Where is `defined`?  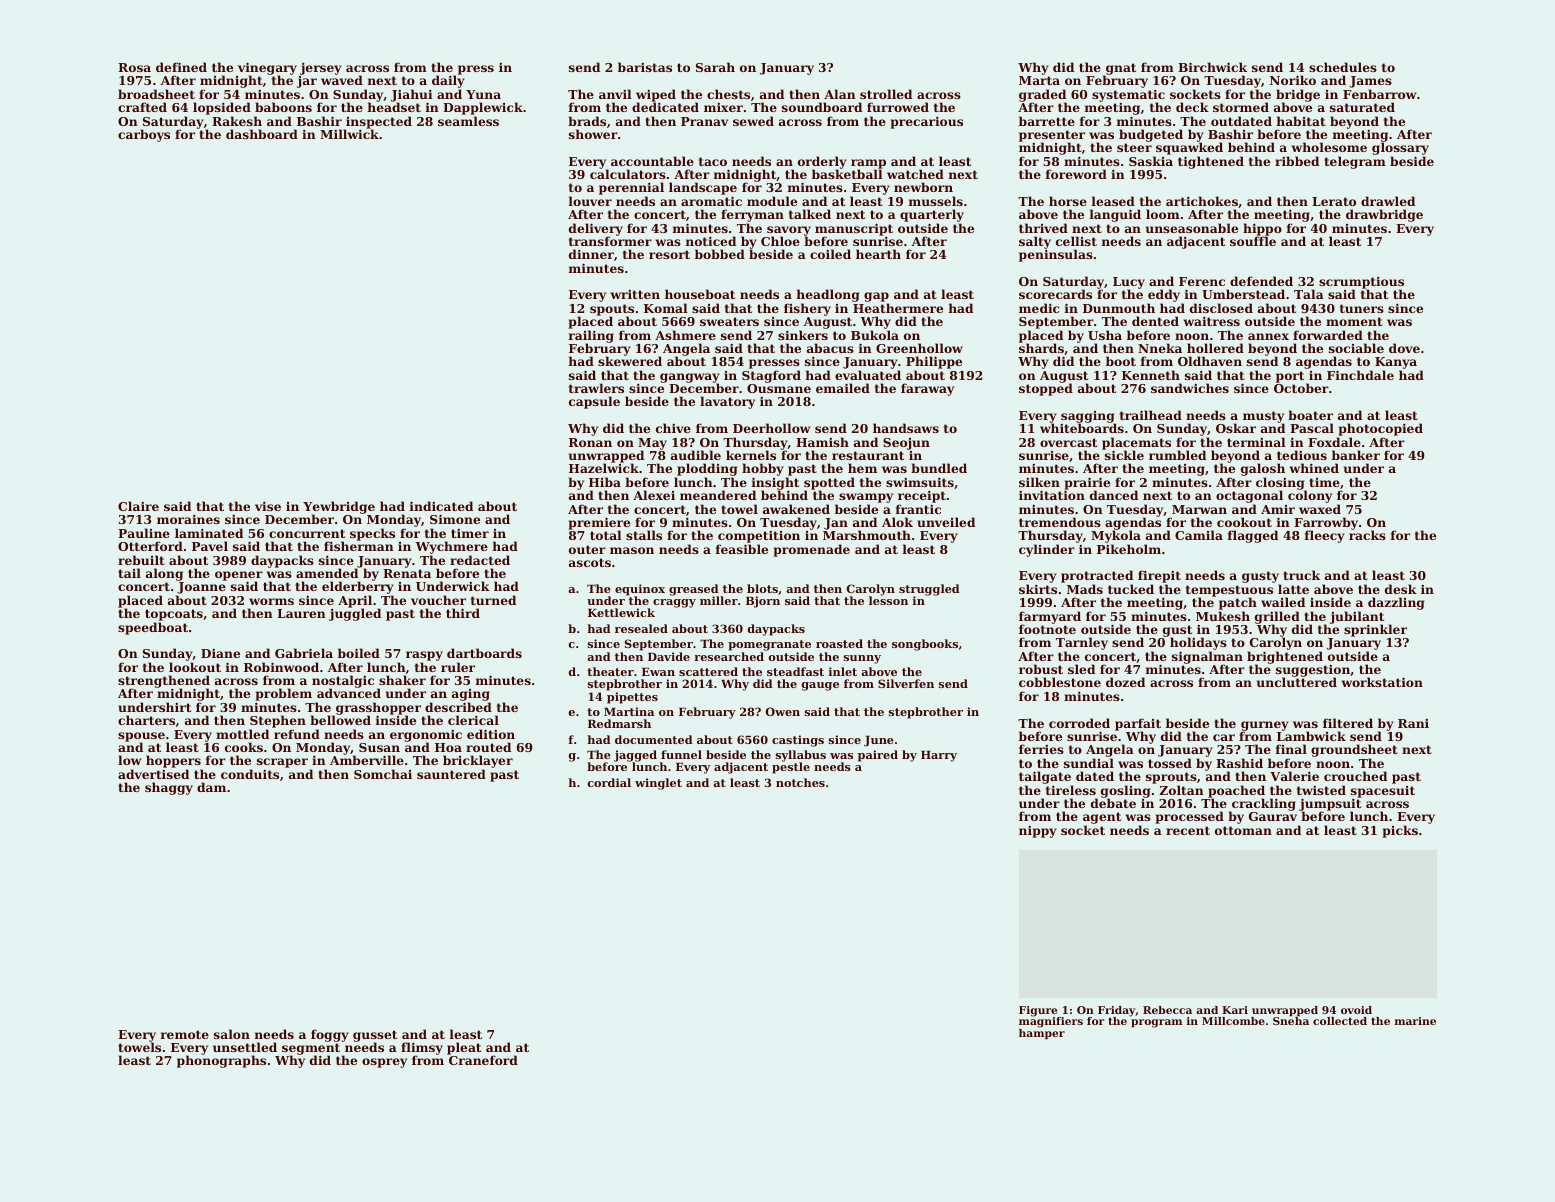
defined is located at coordinates (181, 67).
